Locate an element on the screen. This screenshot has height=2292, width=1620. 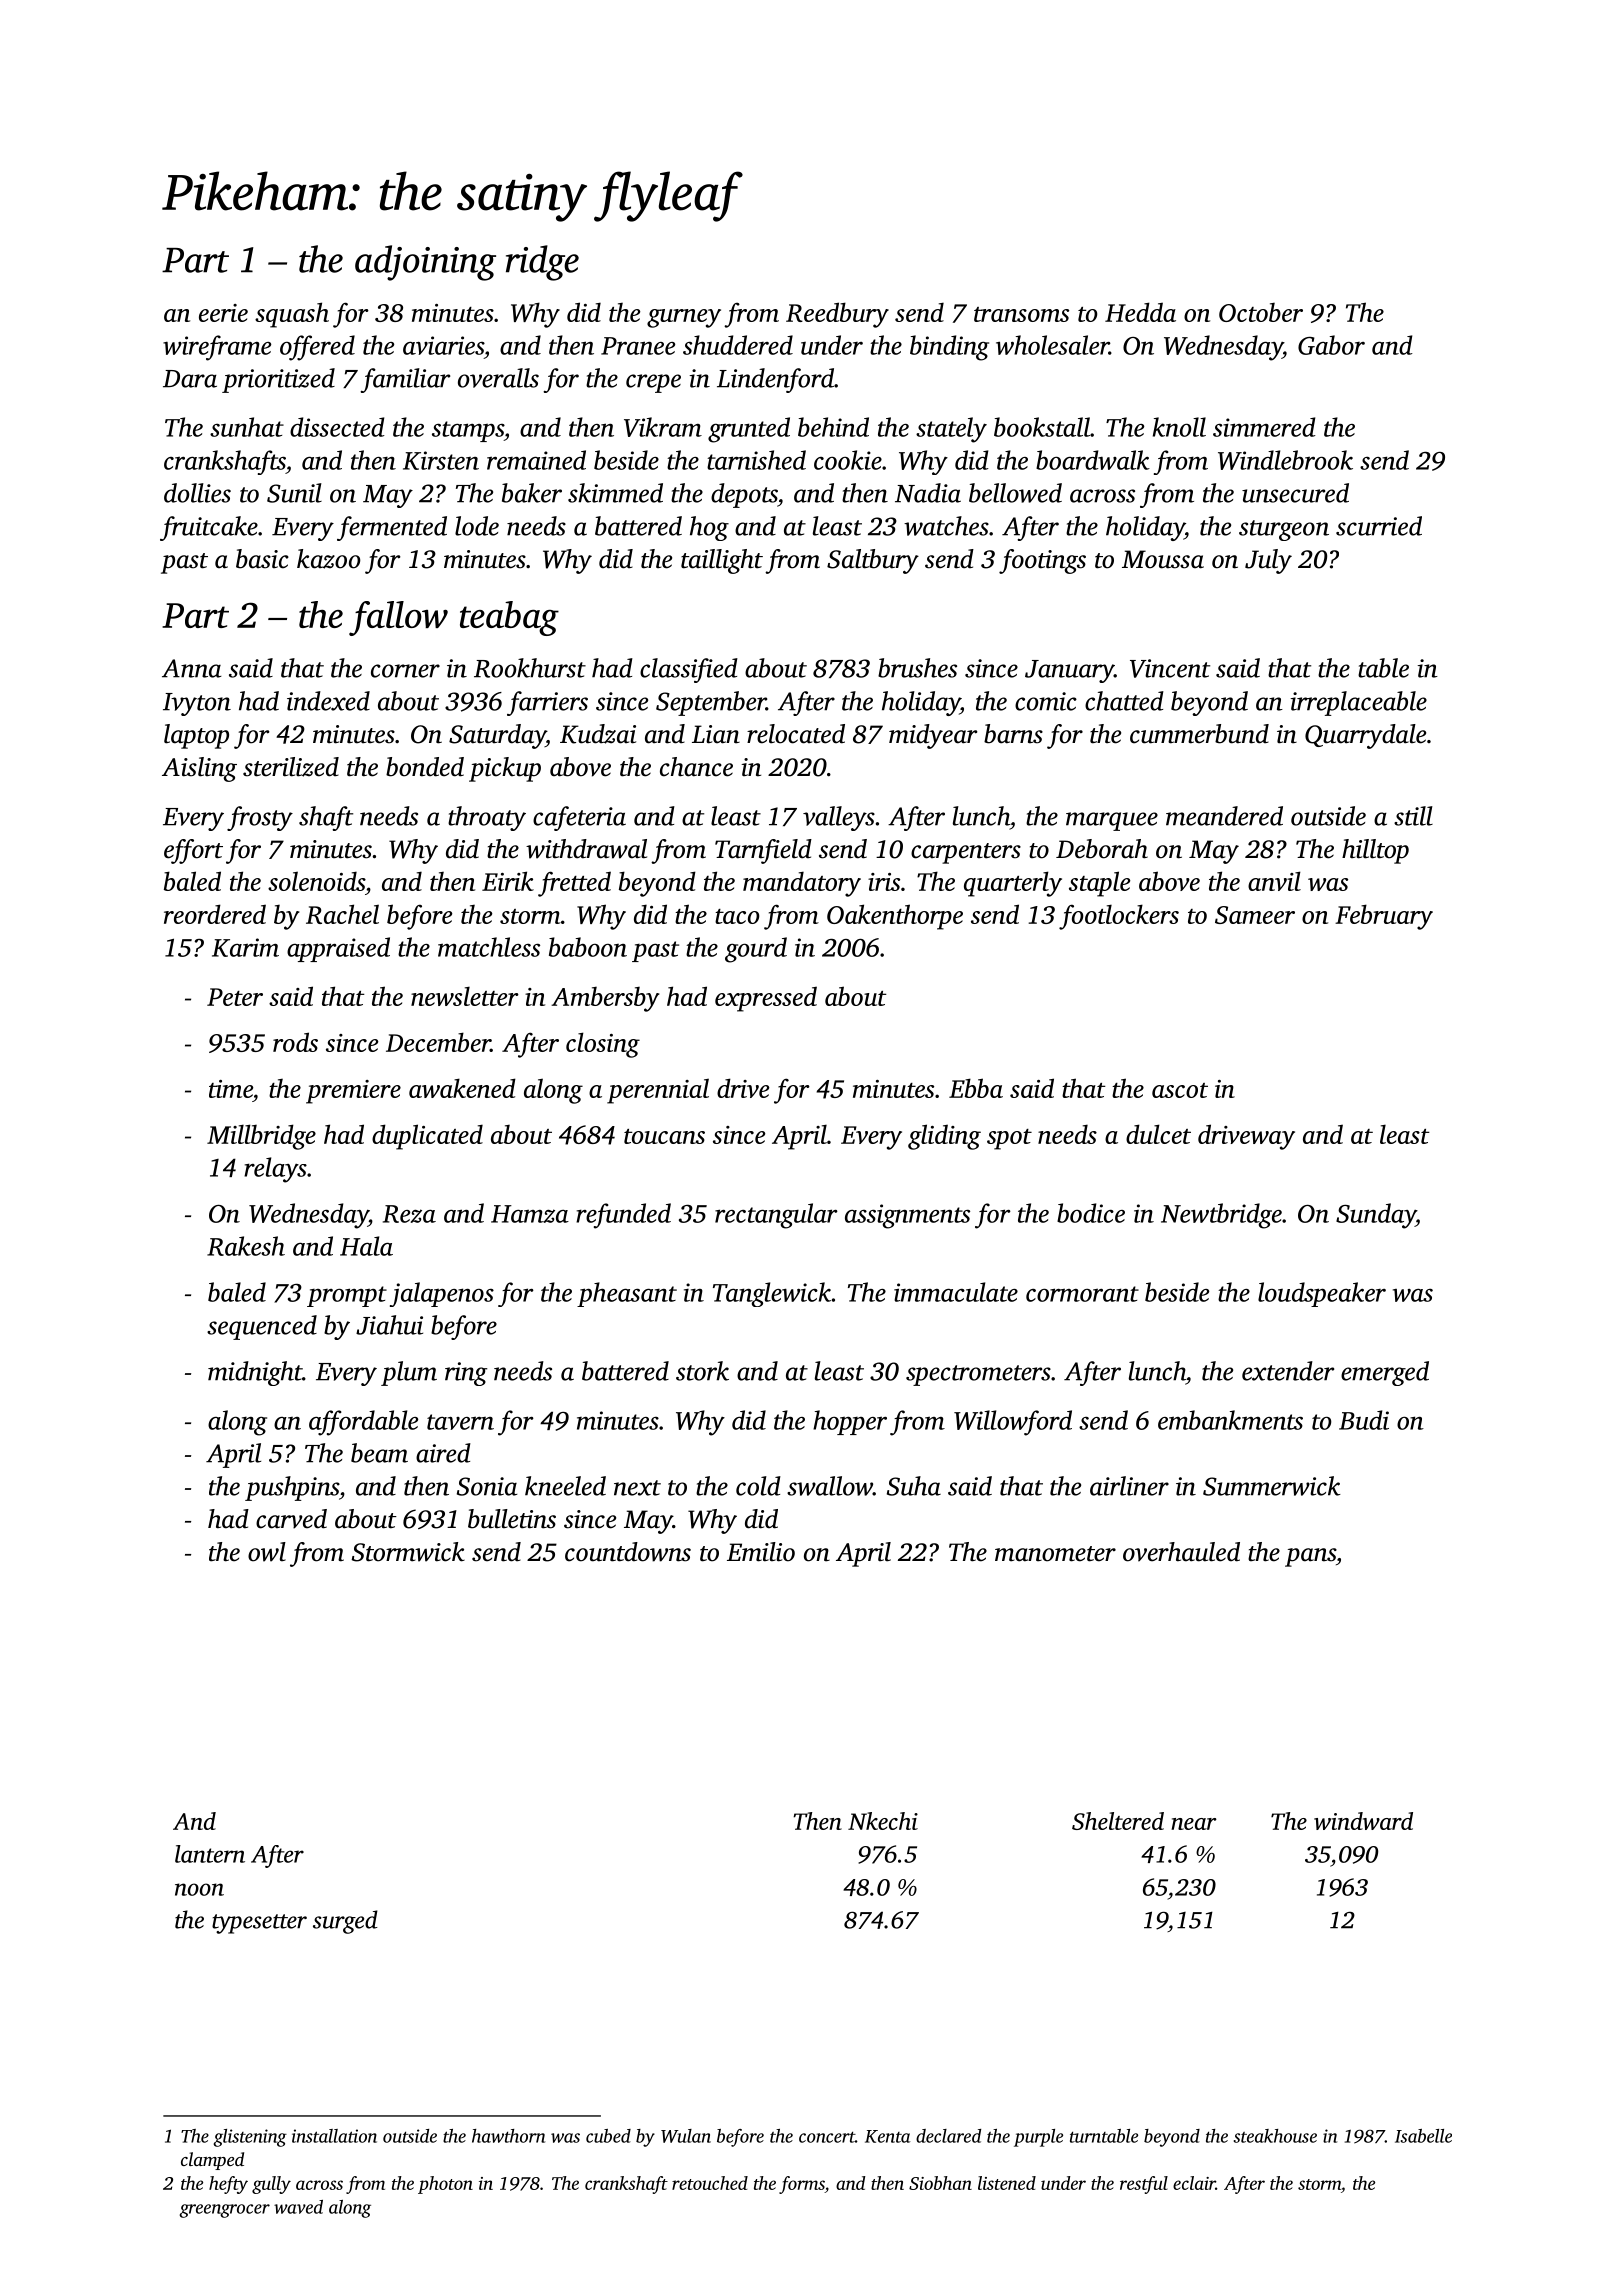
near is located at coordinates (1194, 1824).
